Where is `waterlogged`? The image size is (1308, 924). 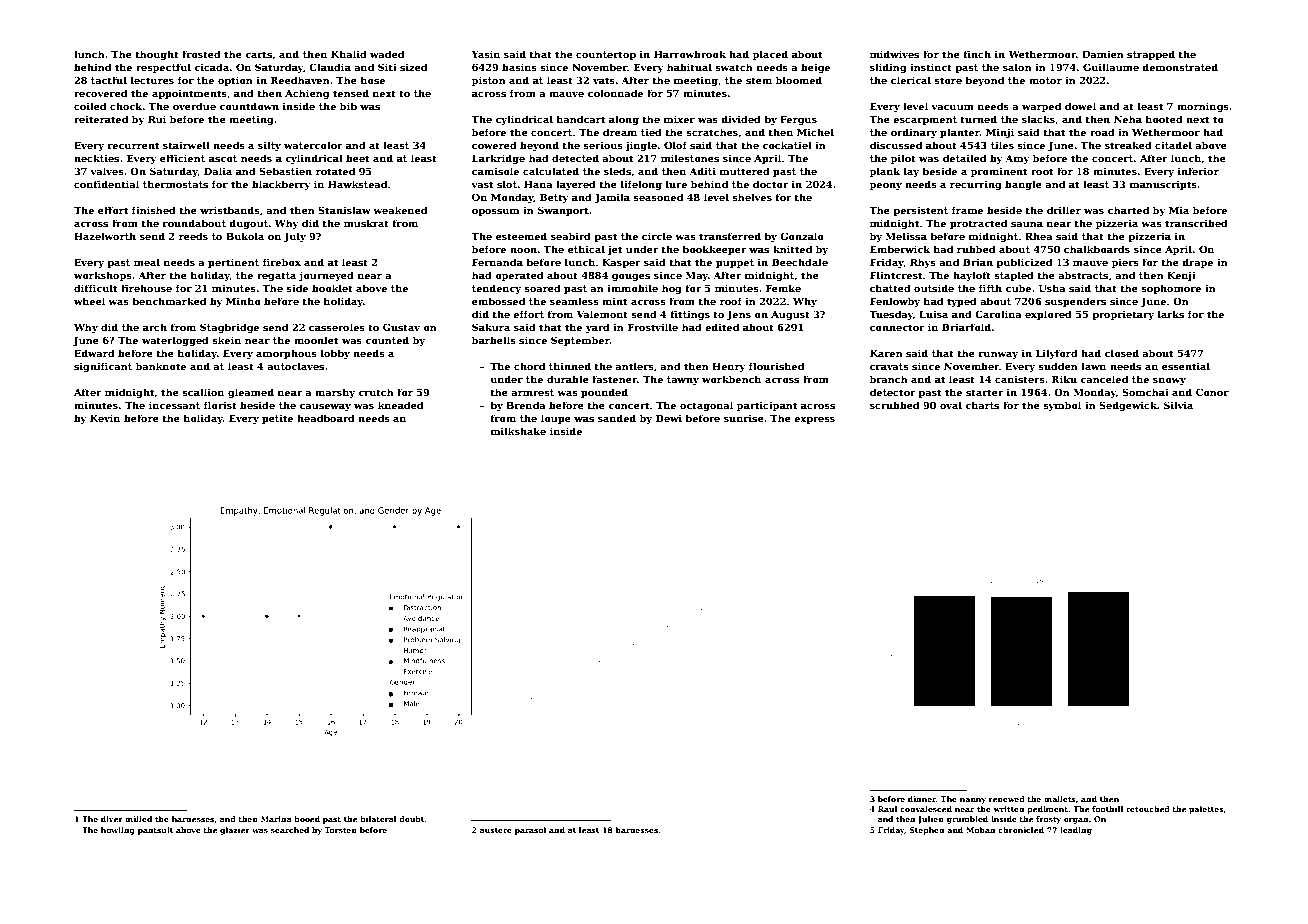
waterlogged is located at coordinates (175, 341).
